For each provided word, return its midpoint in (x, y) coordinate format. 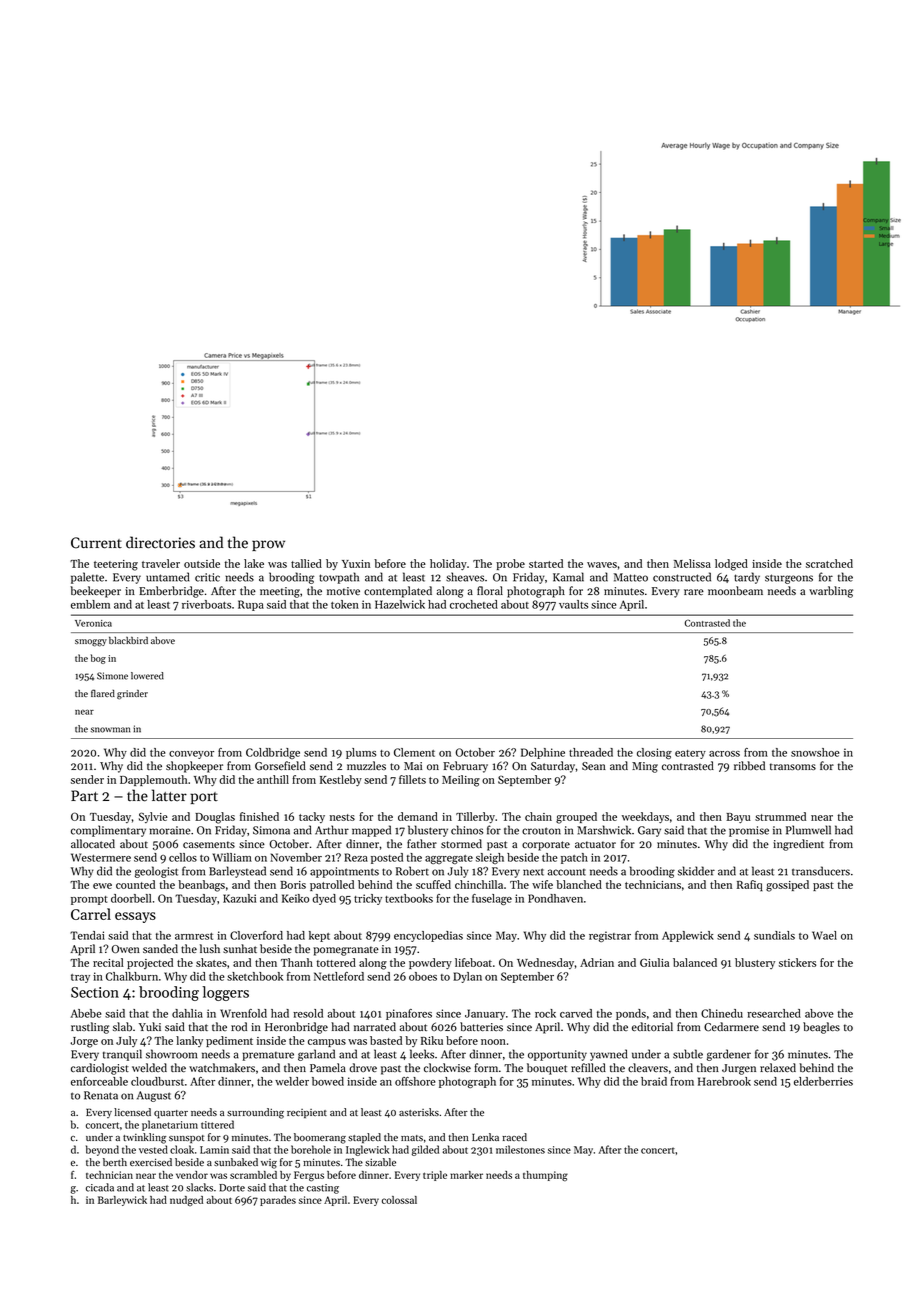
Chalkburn (132, 976)
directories (160, 542)
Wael (824, 935)
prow (268, 545)
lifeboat (473, 962)
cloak (182, 1149)
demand (418, 816)
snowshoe (815, 752)
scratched (829, 563)
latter (169, 795)
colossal (399, 1200)
